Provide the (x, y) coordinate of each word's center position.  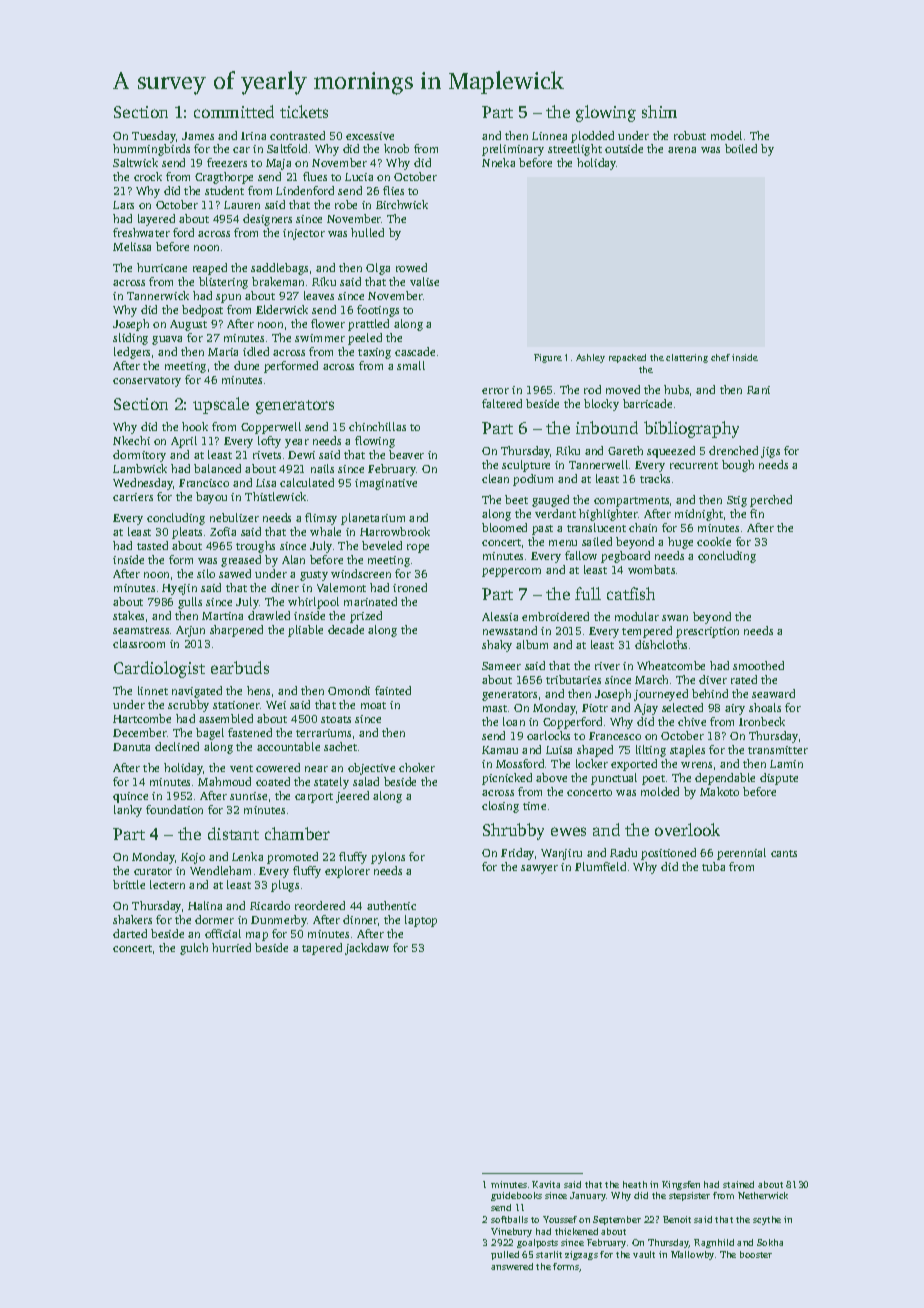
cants (784, 853)
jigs (770, 452)
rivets (267, 455)
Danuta (131, 747)
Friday (517, 854)
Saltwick (135, 162)
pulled (505, 1255)
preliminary (513, 150)
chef (720, 357)
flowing (375, 442)
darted (130, 933)
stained (738, 1184)
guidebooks (516, 1196)
